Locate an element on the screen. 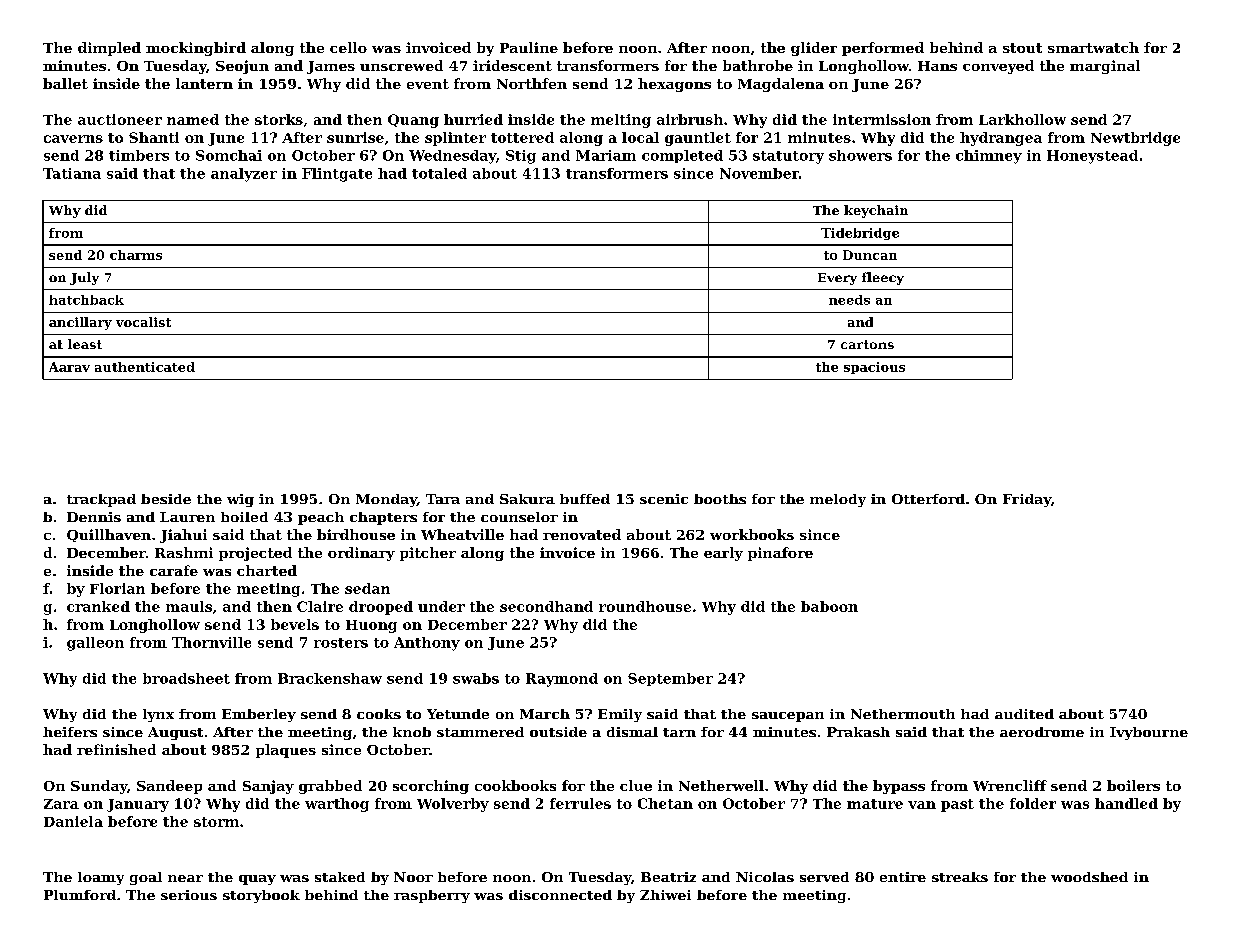 This screenshot has width=1233, height=952. Daniela is located at coordinates (73, 821).
